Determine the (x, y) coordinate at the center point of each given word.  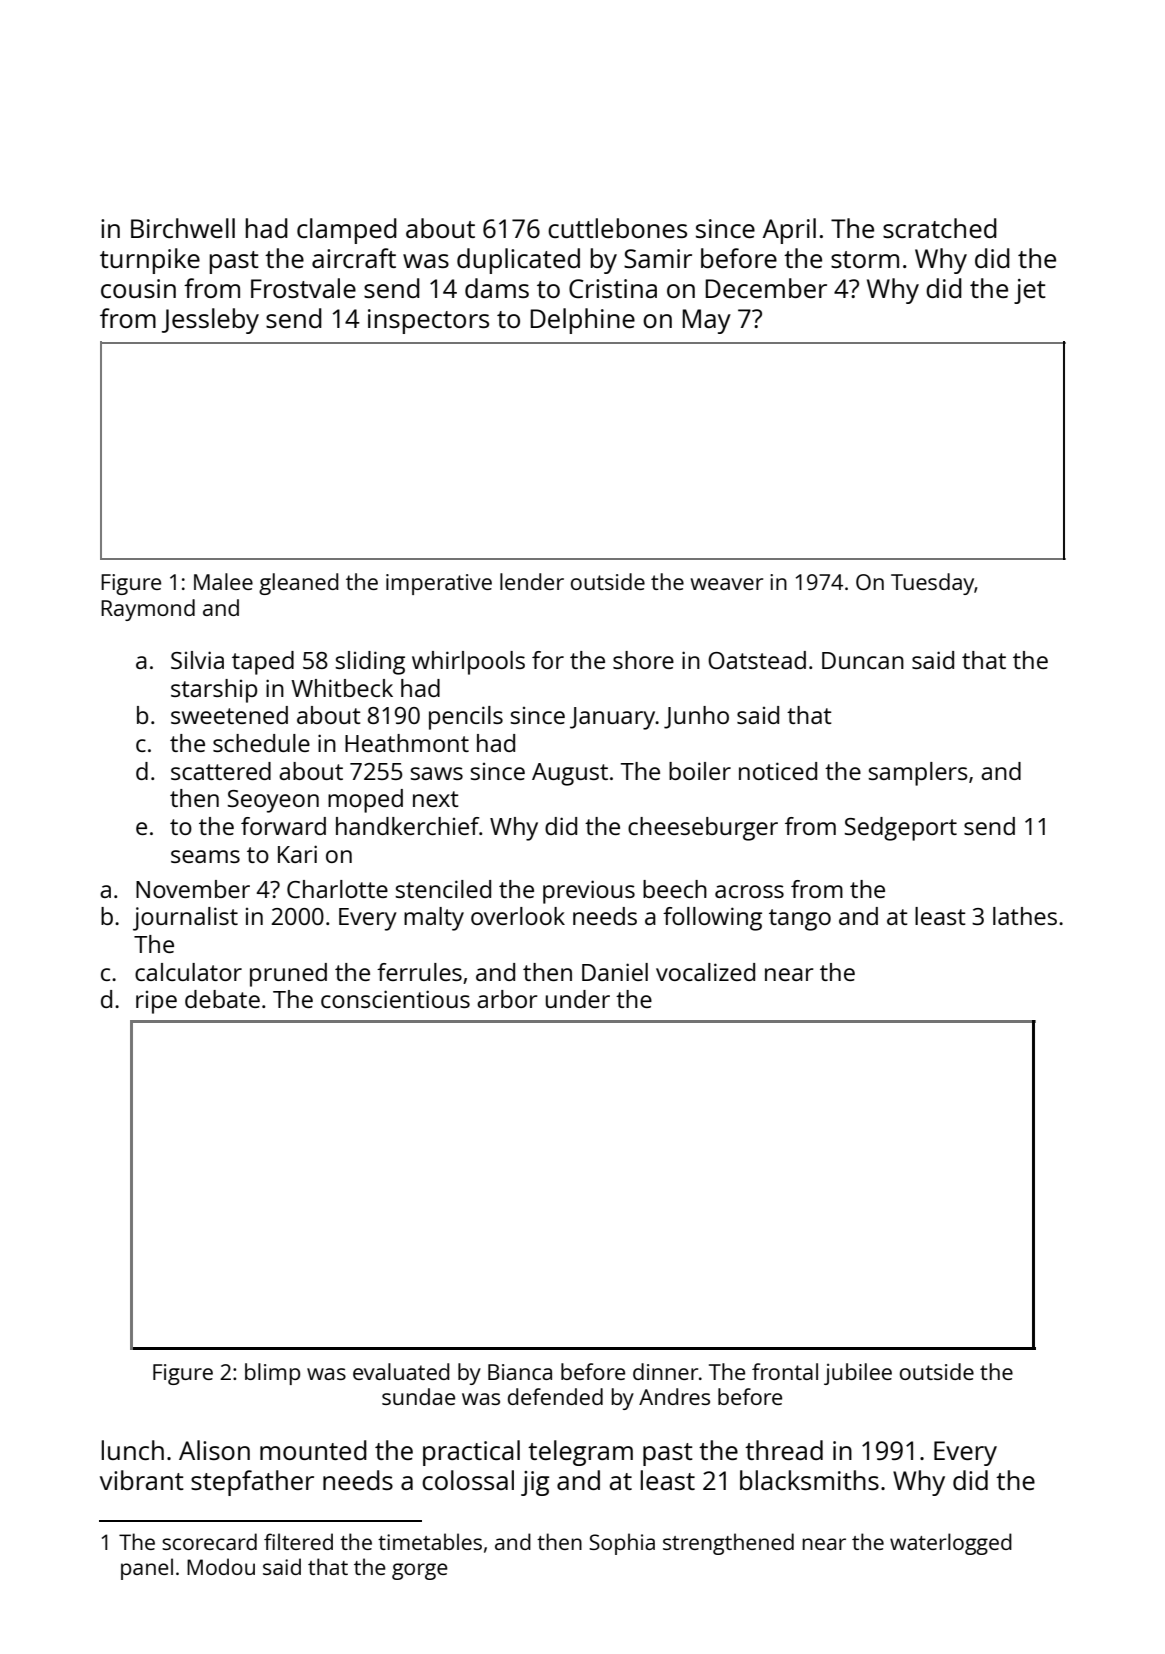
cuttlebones (617, 228)
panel (147, 1569)
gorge (420, 1571)
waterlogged (951, 1544)
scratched (940, 228)
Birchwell (183, 228)
